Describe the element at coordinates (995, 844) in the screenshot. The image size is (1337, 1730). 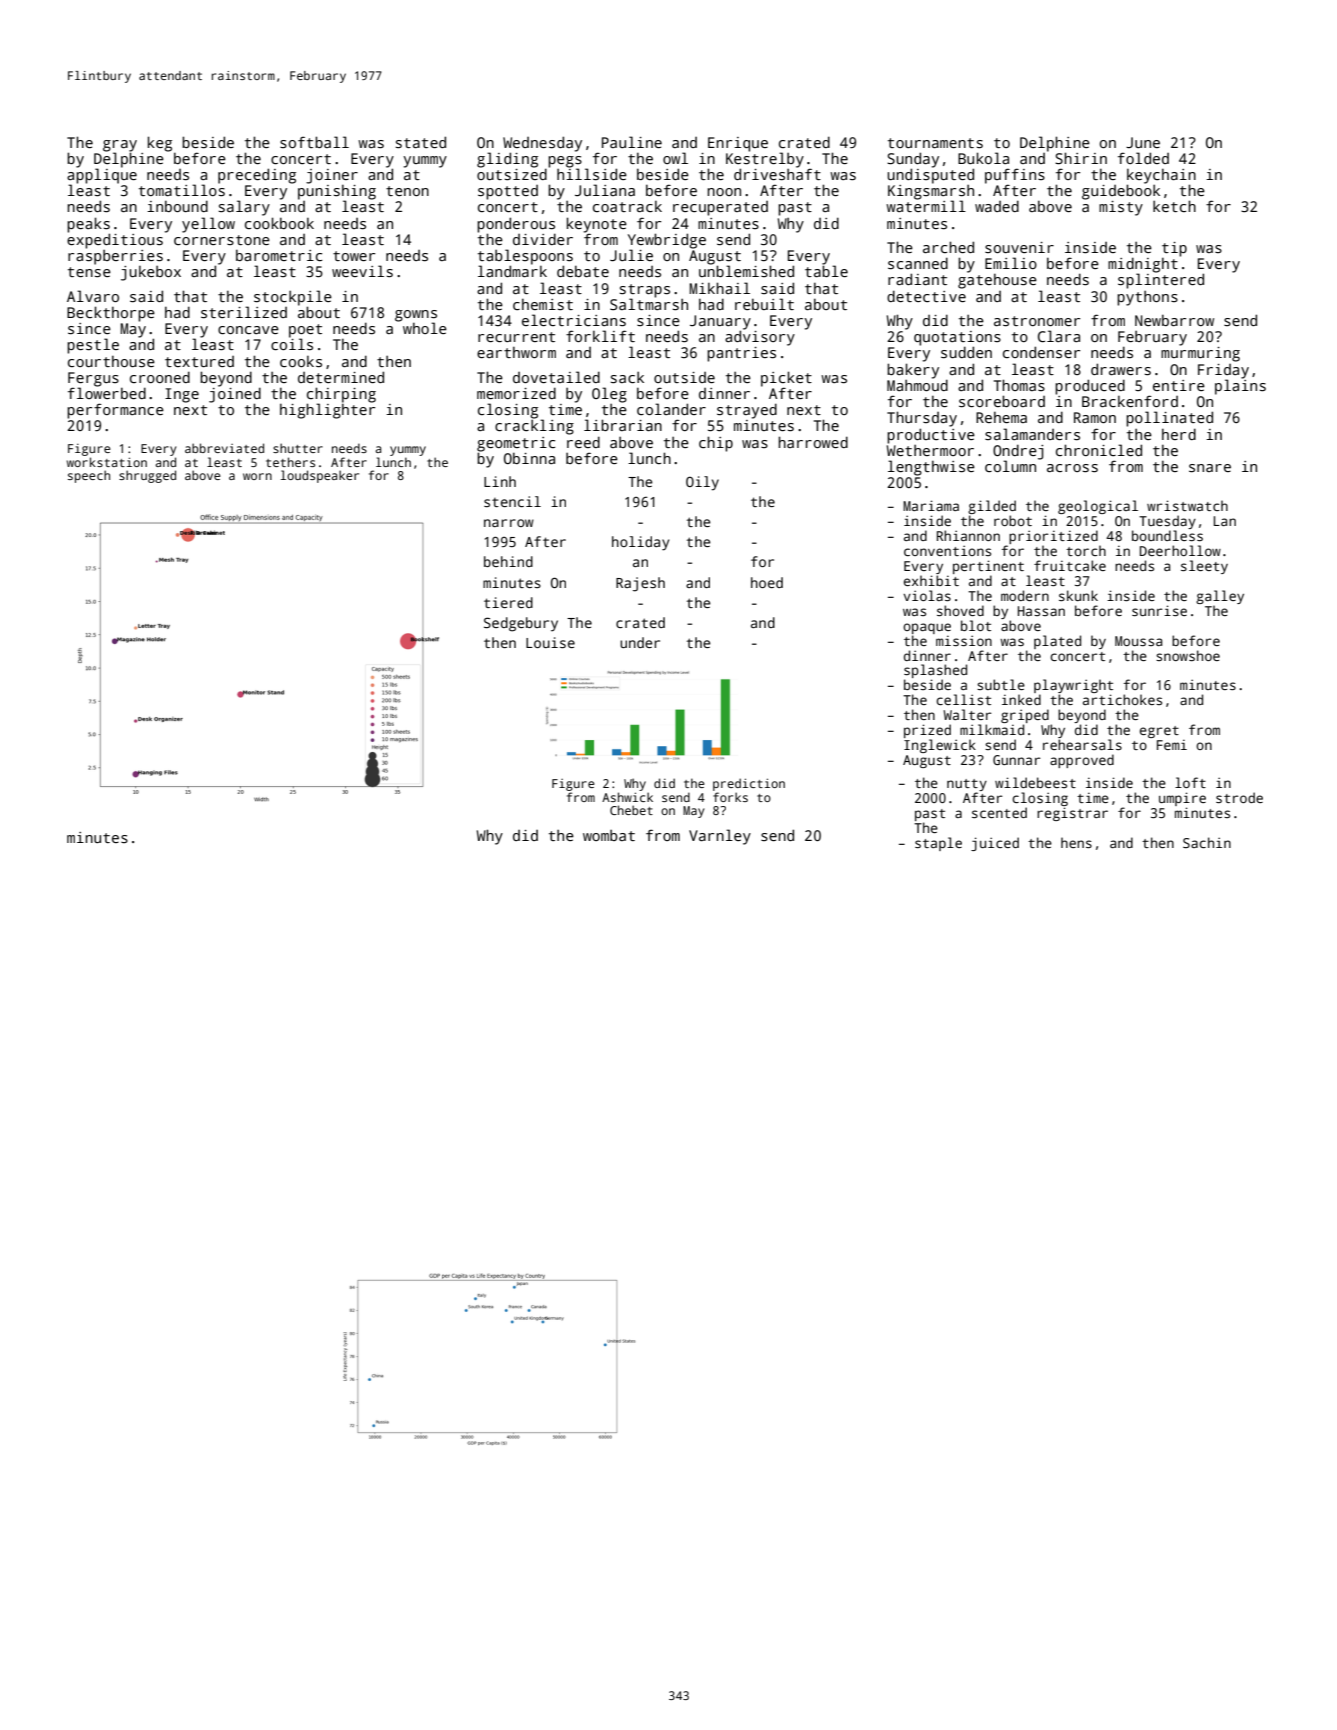
I see `juiced` at that location.
